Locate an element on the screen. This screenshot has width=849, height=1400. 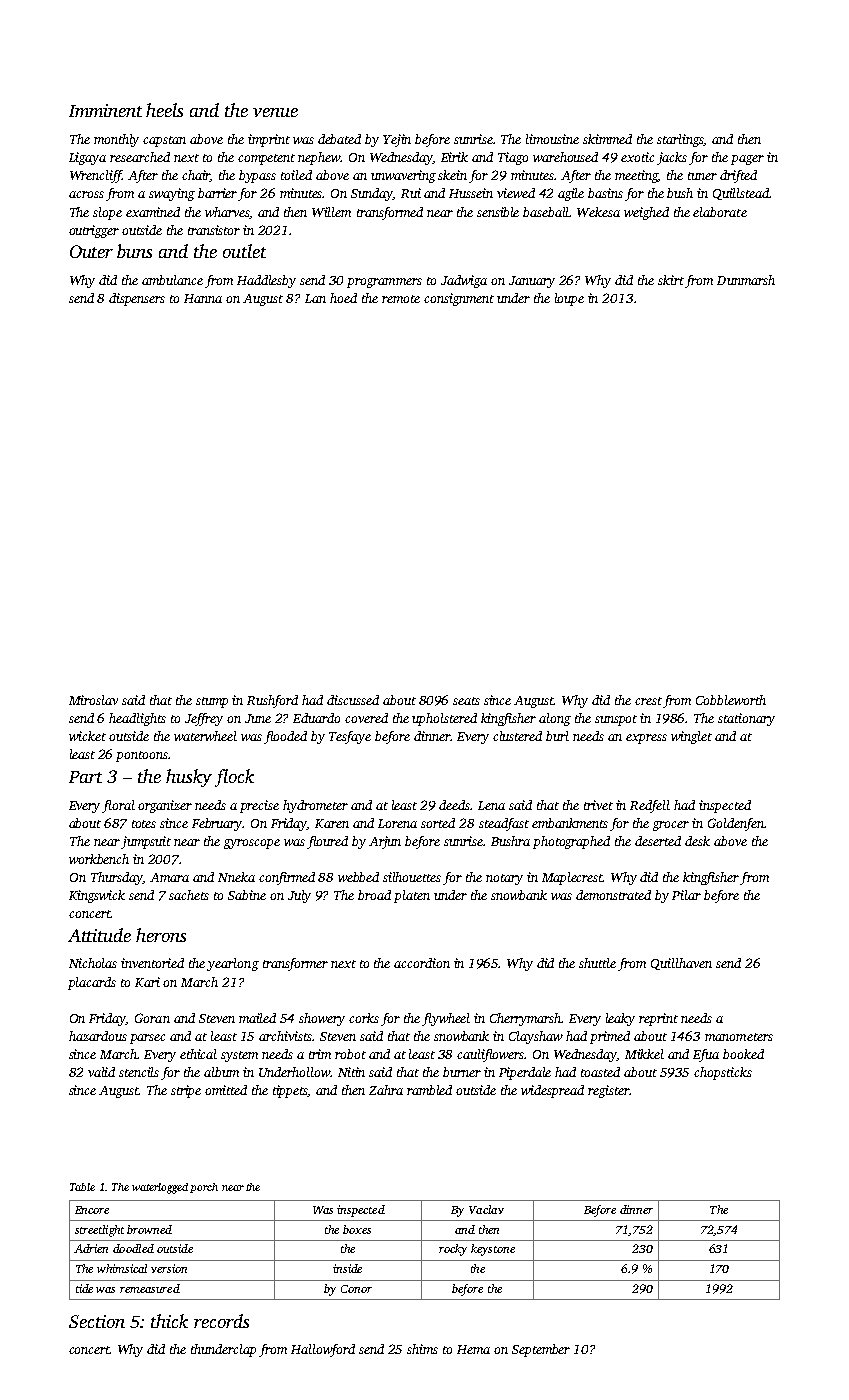
Imminent is located at coordinates (105, 110).
